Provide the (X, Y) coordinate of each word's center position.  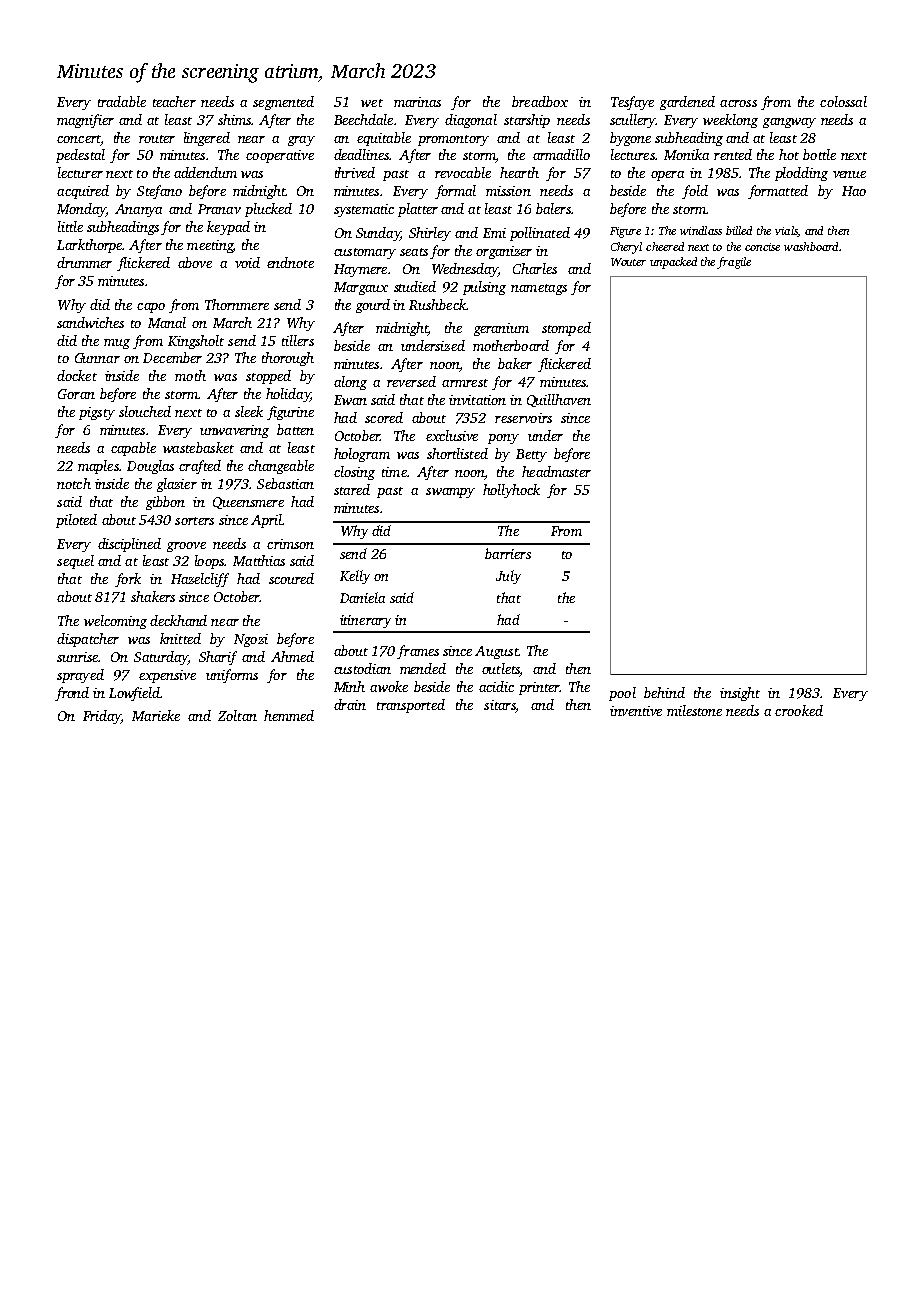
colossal (843, 101)
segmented (283, 103)
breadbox (540, 101)
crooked (799, 710)
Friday (102, 717)
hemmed (289, 715)
